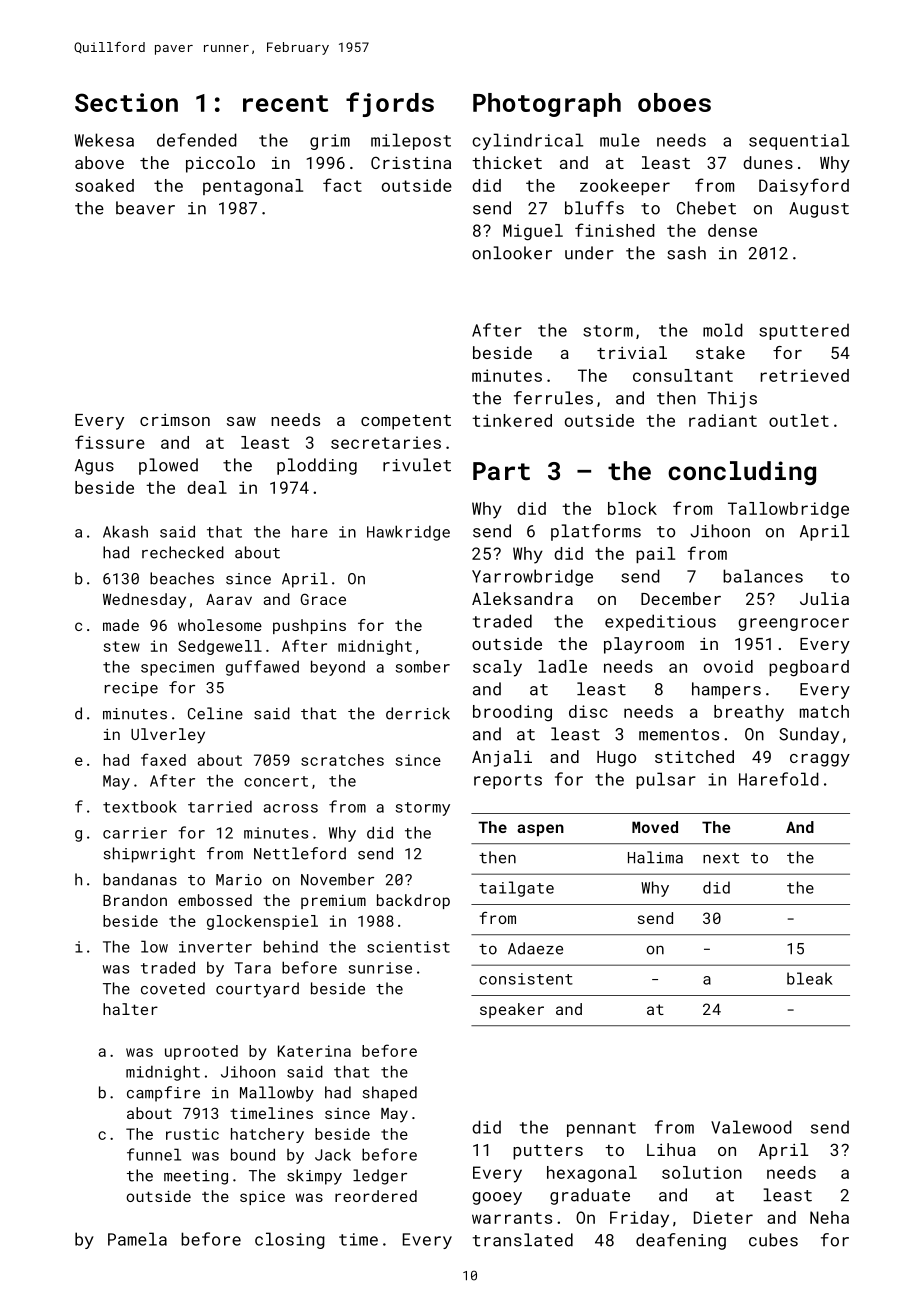 The image size is (924, 1308). What do you see at coordinates (291, 808) in the screenshot?
I see `across` at bounding box center [291, 808].
